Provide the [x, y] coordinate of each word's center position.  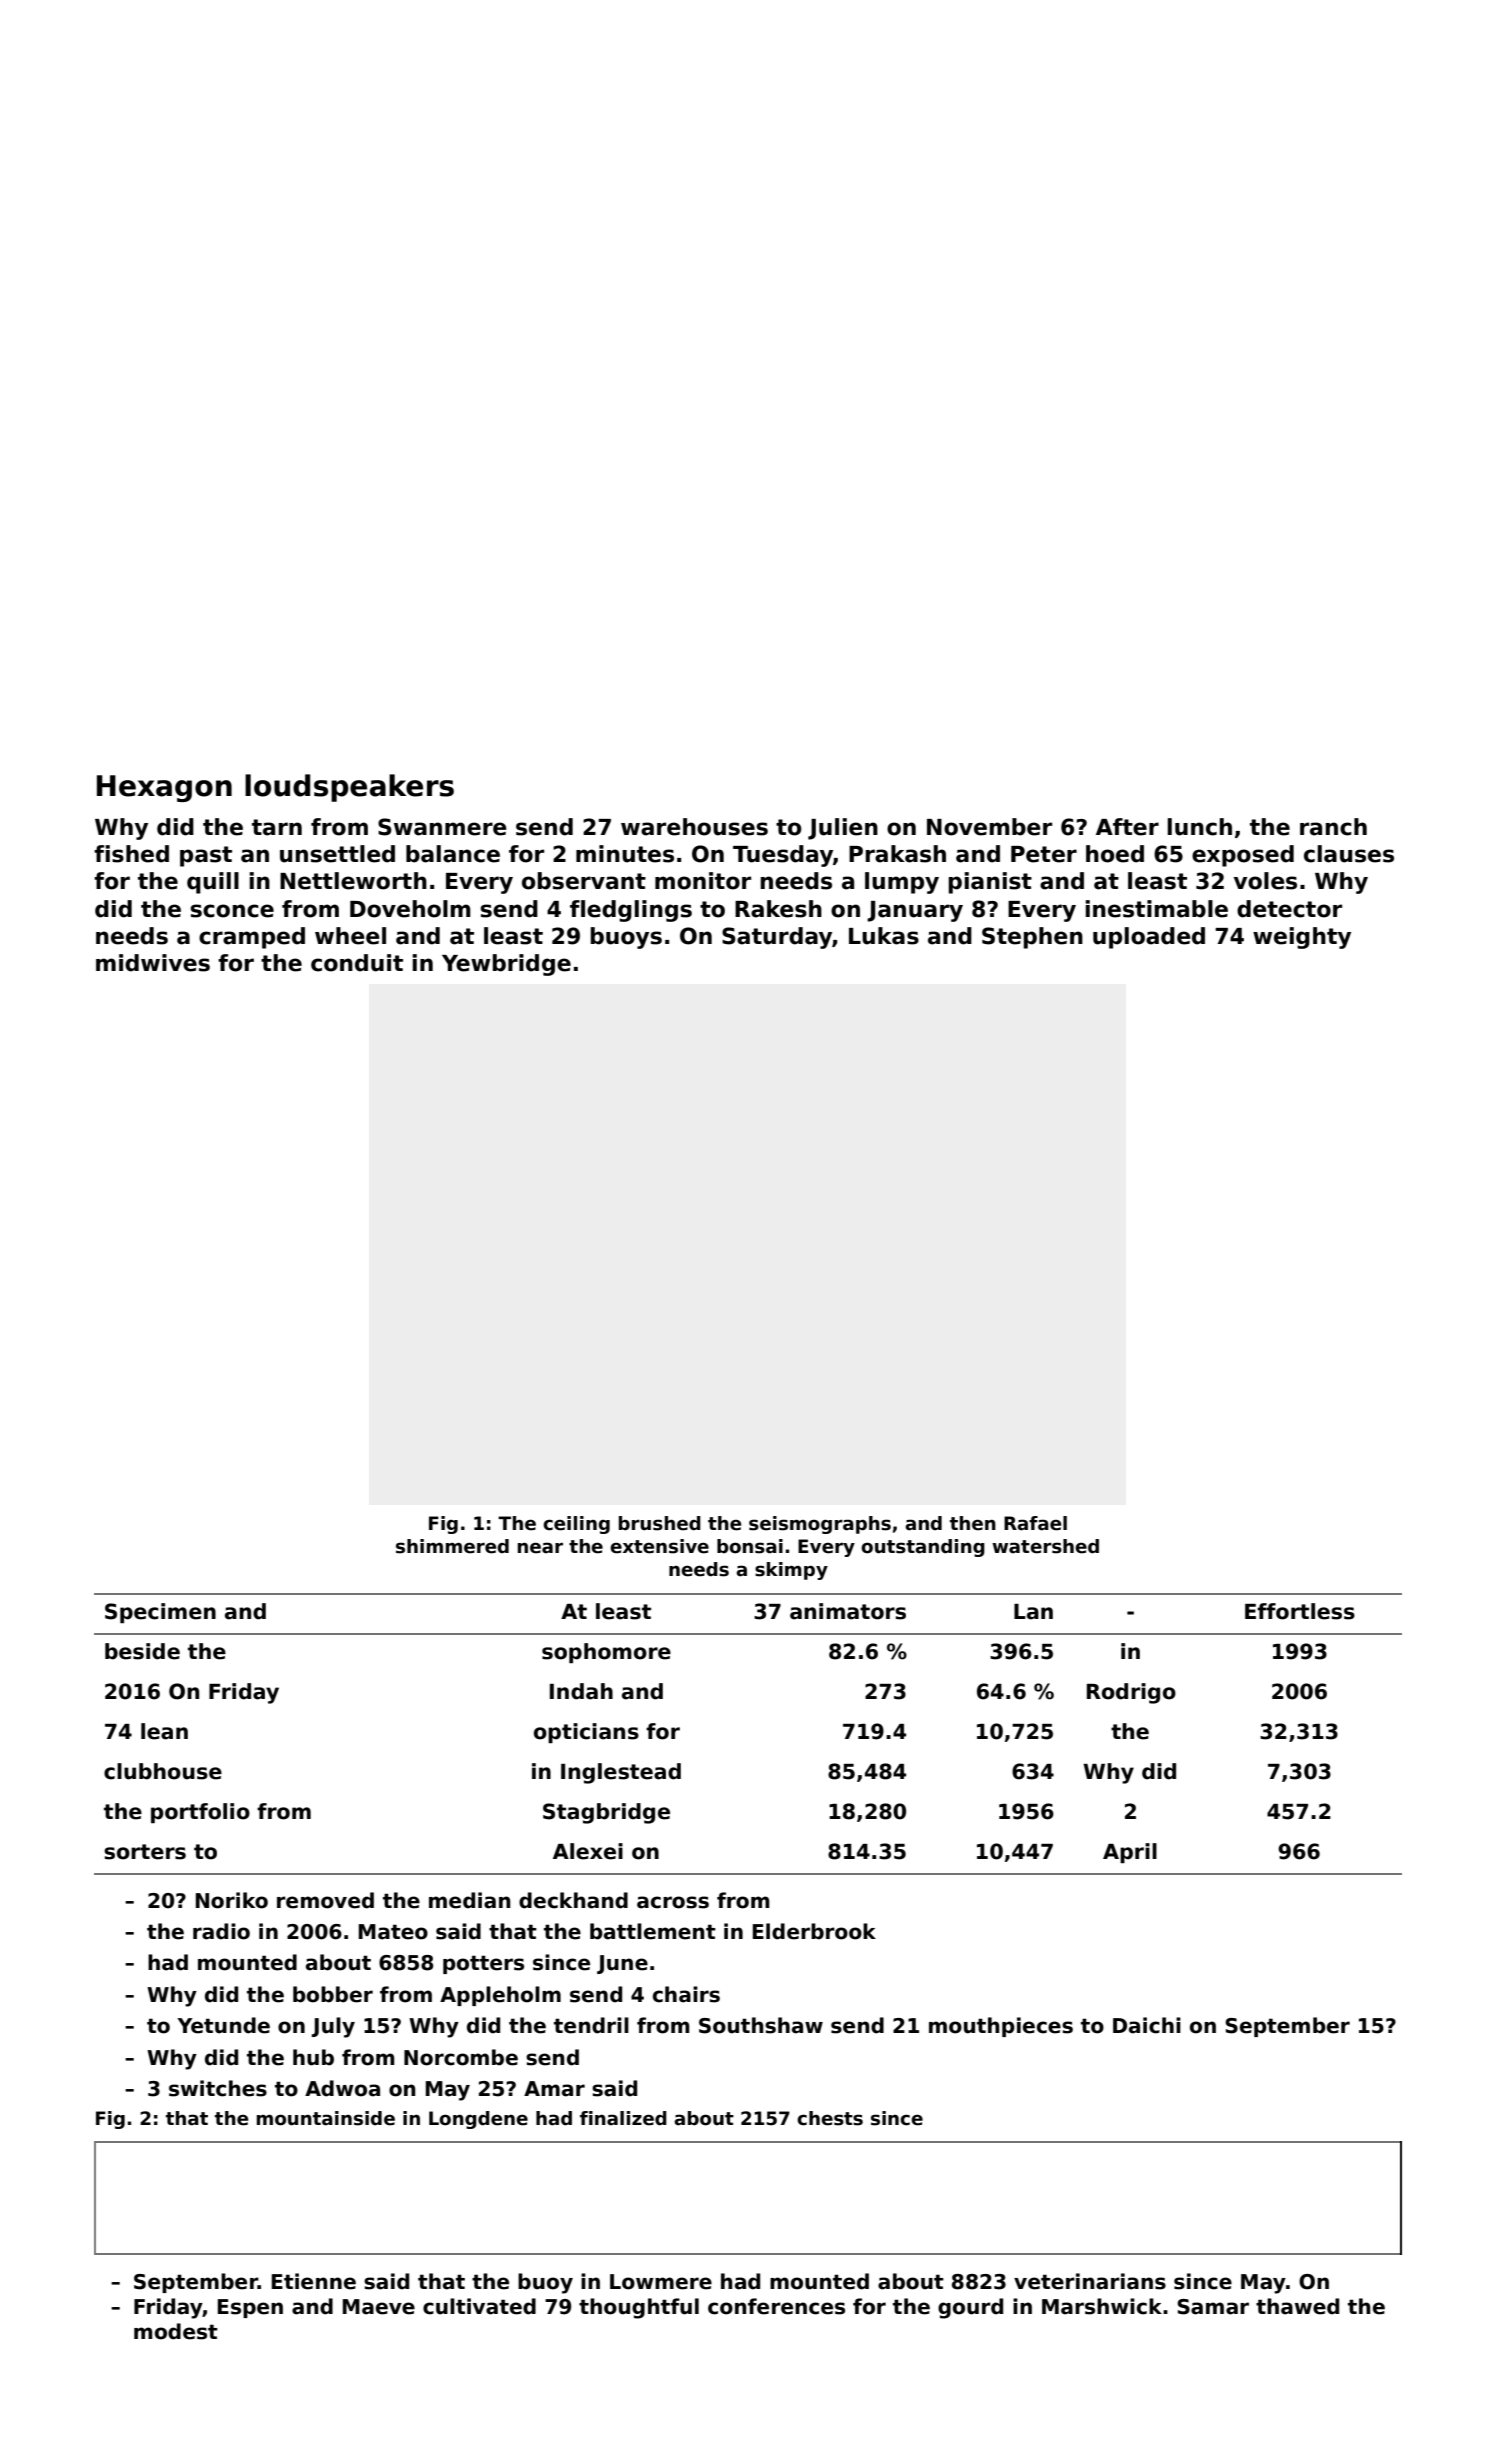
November [989, 827]
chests [830, 2118]
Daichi [1147, 2025]
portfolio [200, 1813]
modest [176, 2331]
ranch [1333, 827]
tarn [277, 827]
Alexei [588, 1851]
